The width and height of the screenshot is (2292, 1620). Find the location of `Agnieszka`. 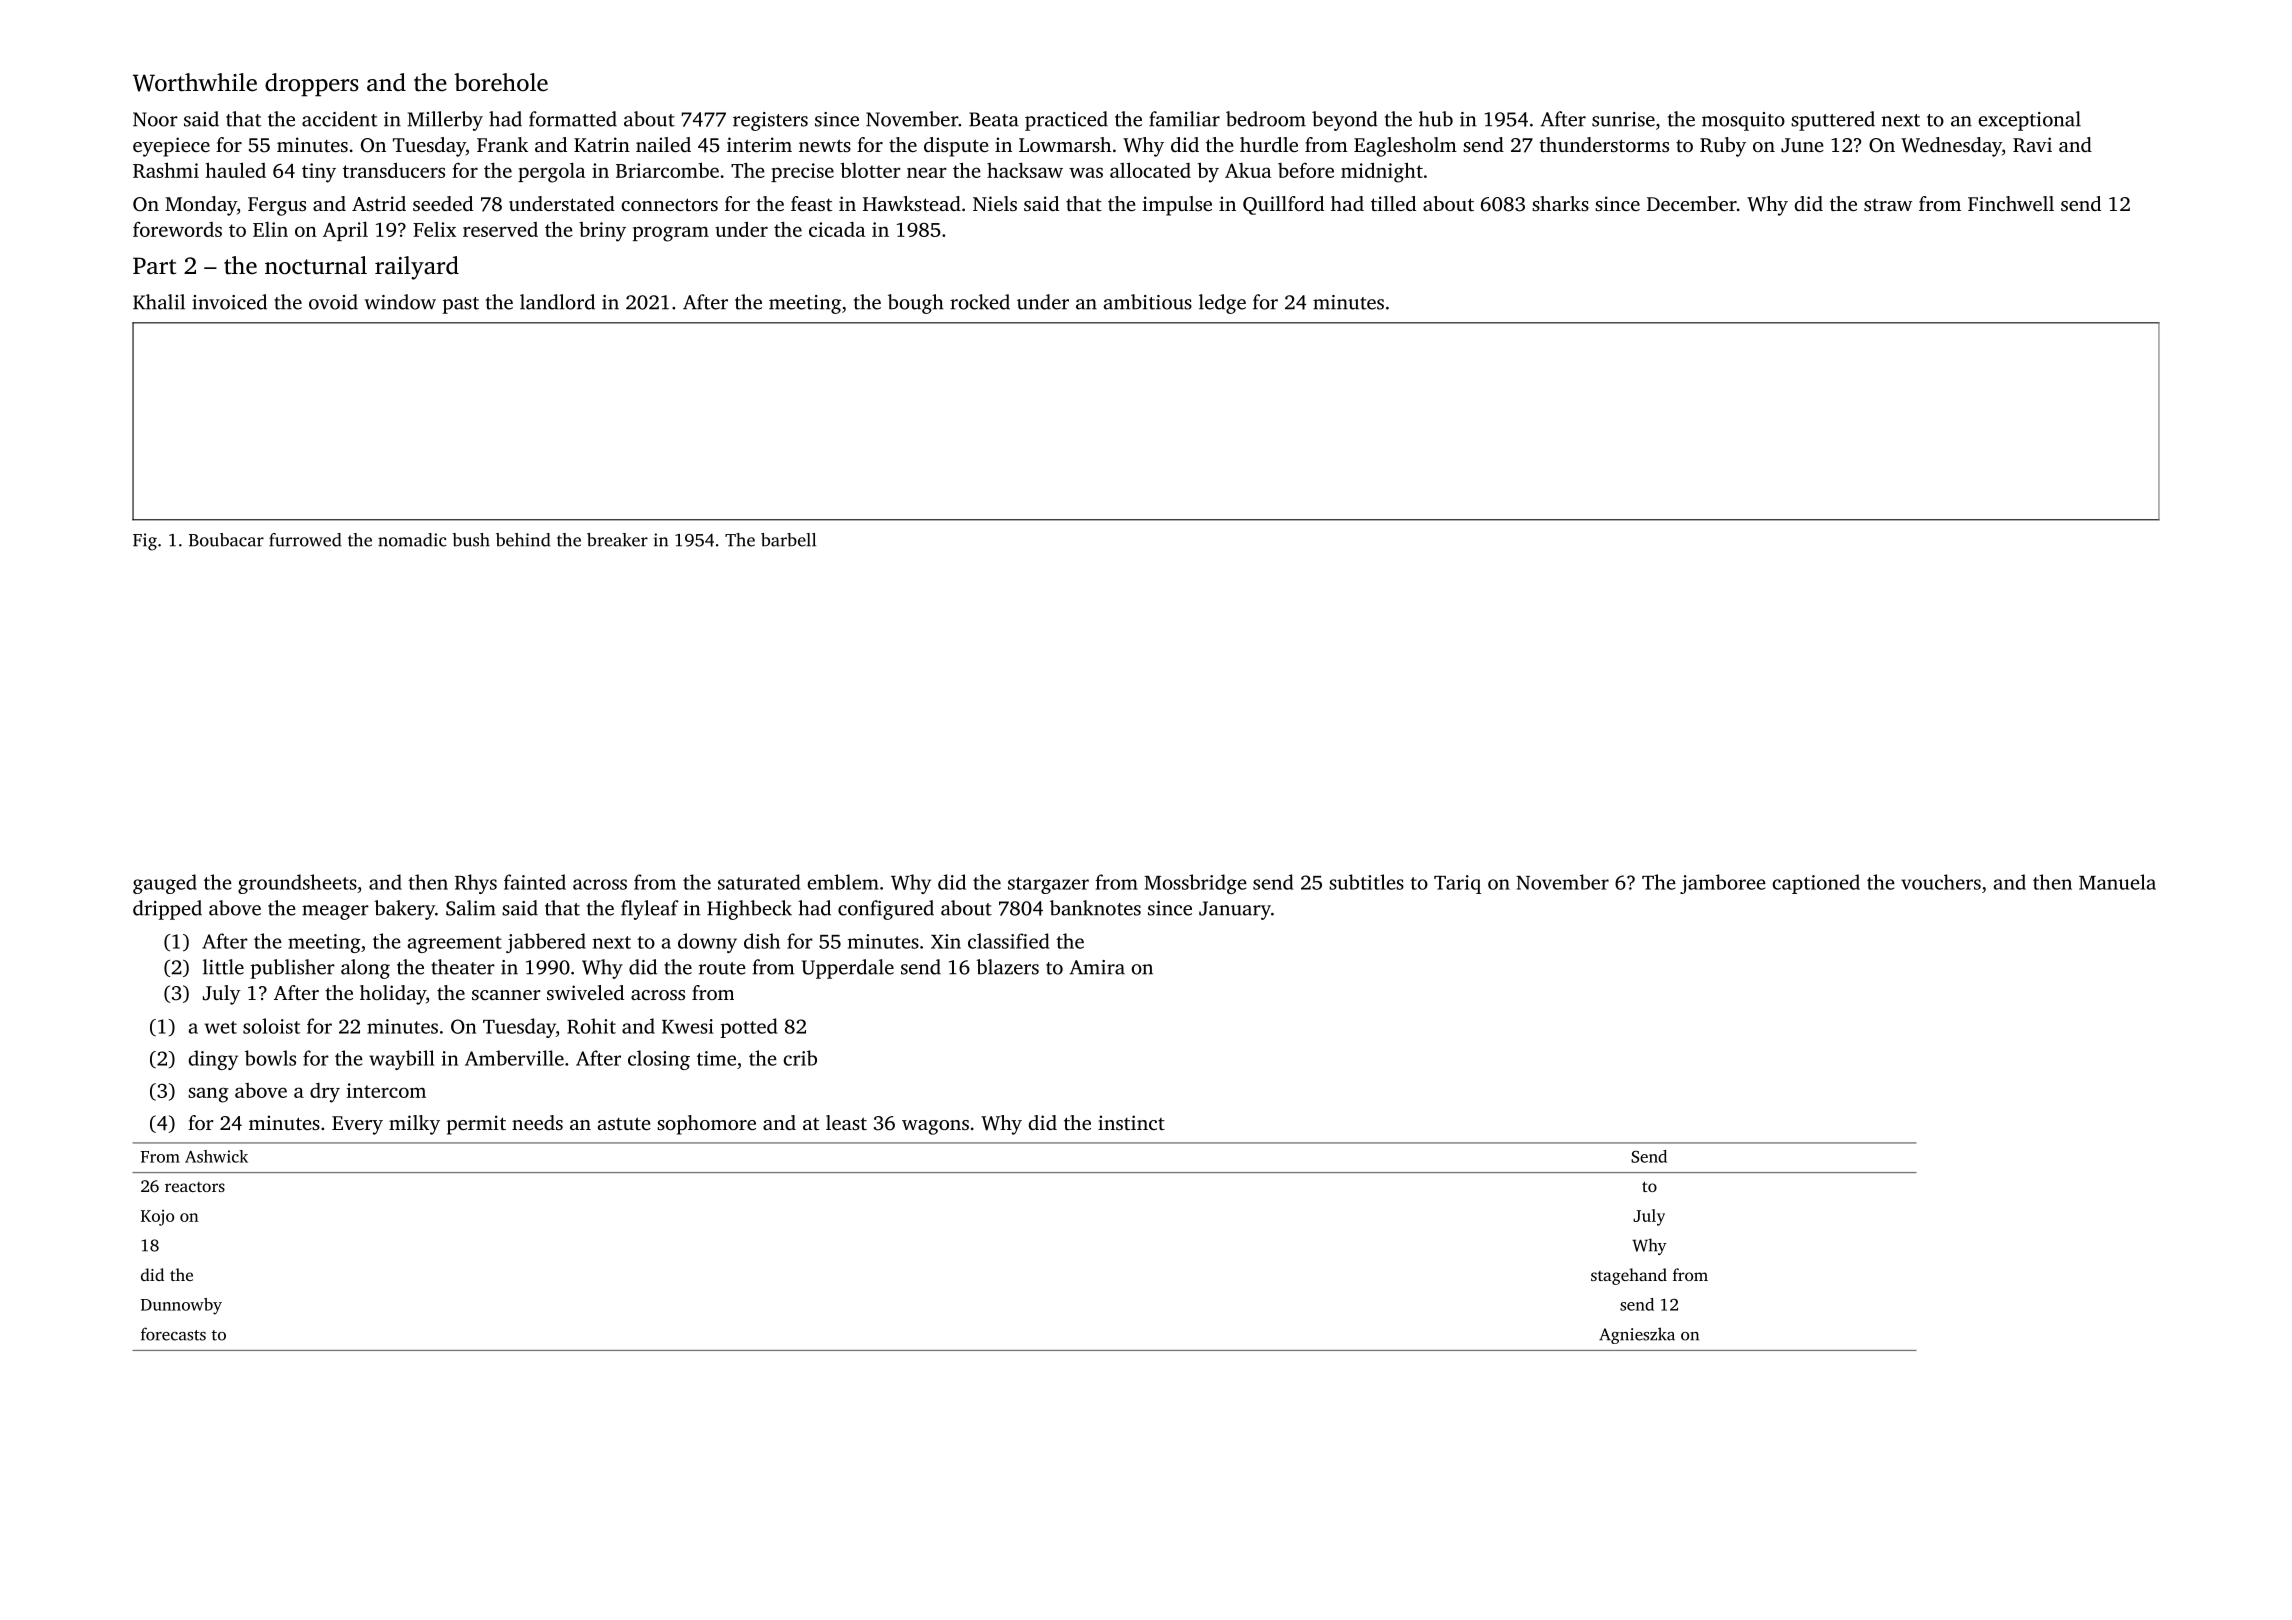

Agnieszka is located at coordinates (1637, 1335).
